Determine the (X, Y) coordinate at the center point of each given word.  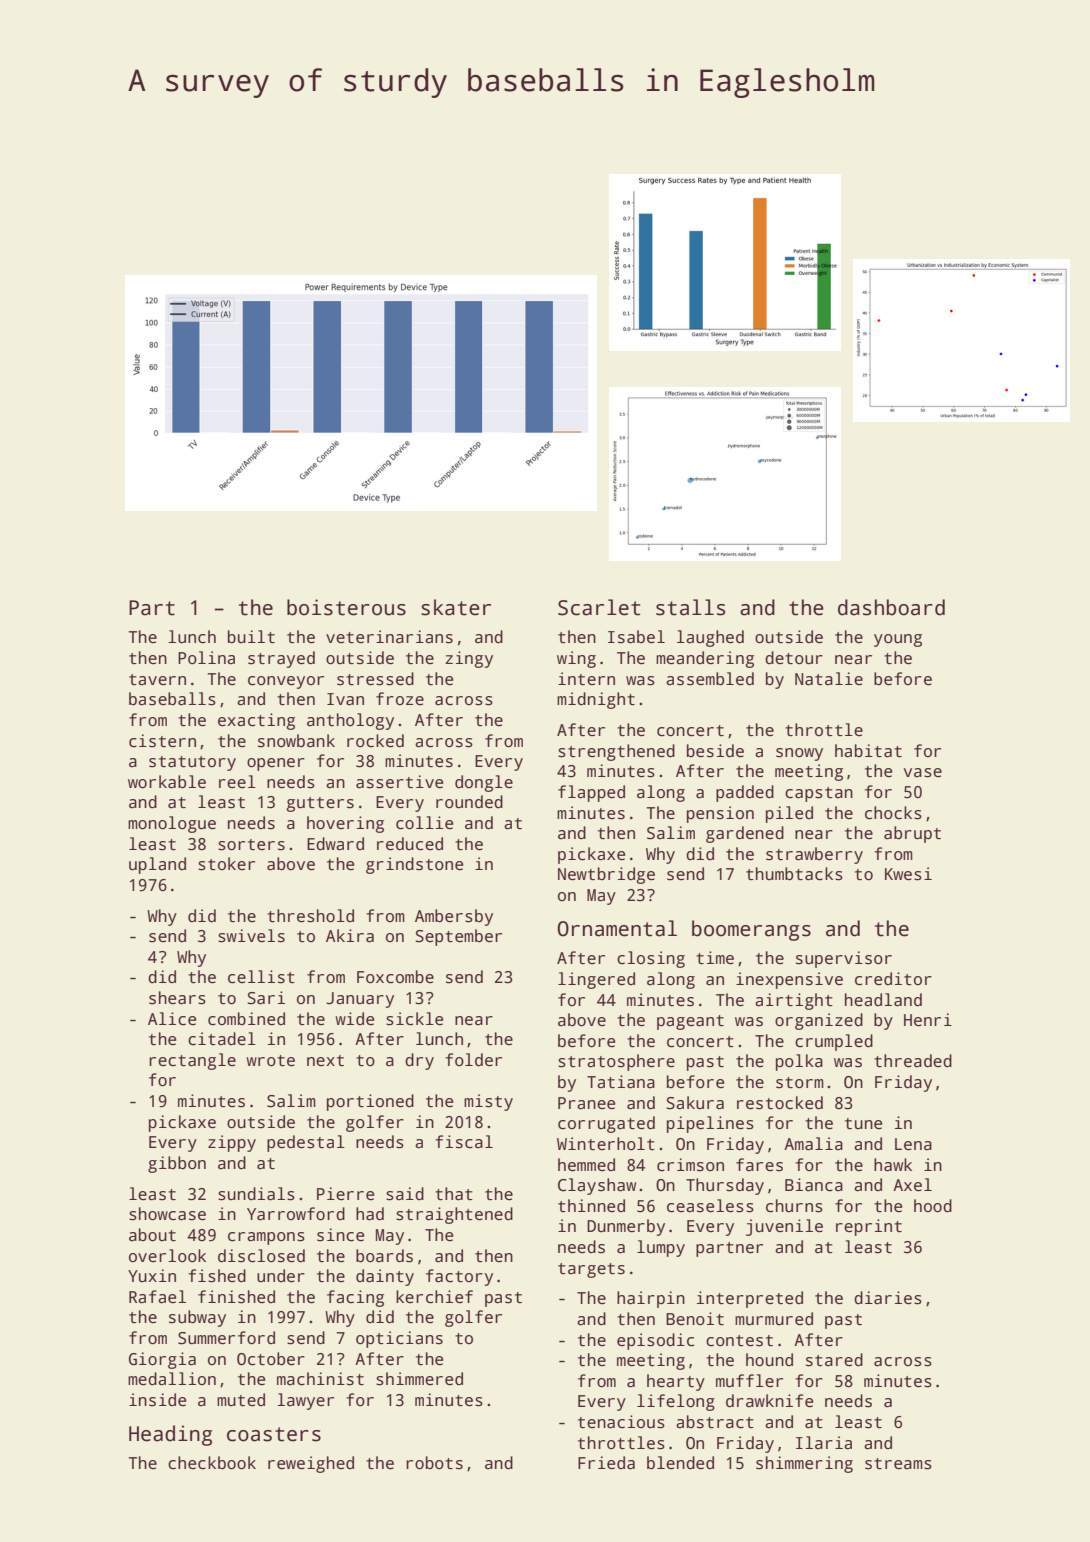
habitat (868, 751)
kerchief (434, 1297)
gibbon (177, 1164)
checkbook (212, 1463)
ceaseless (710, 1206)
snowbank (296, 741)
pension (720, 814)
